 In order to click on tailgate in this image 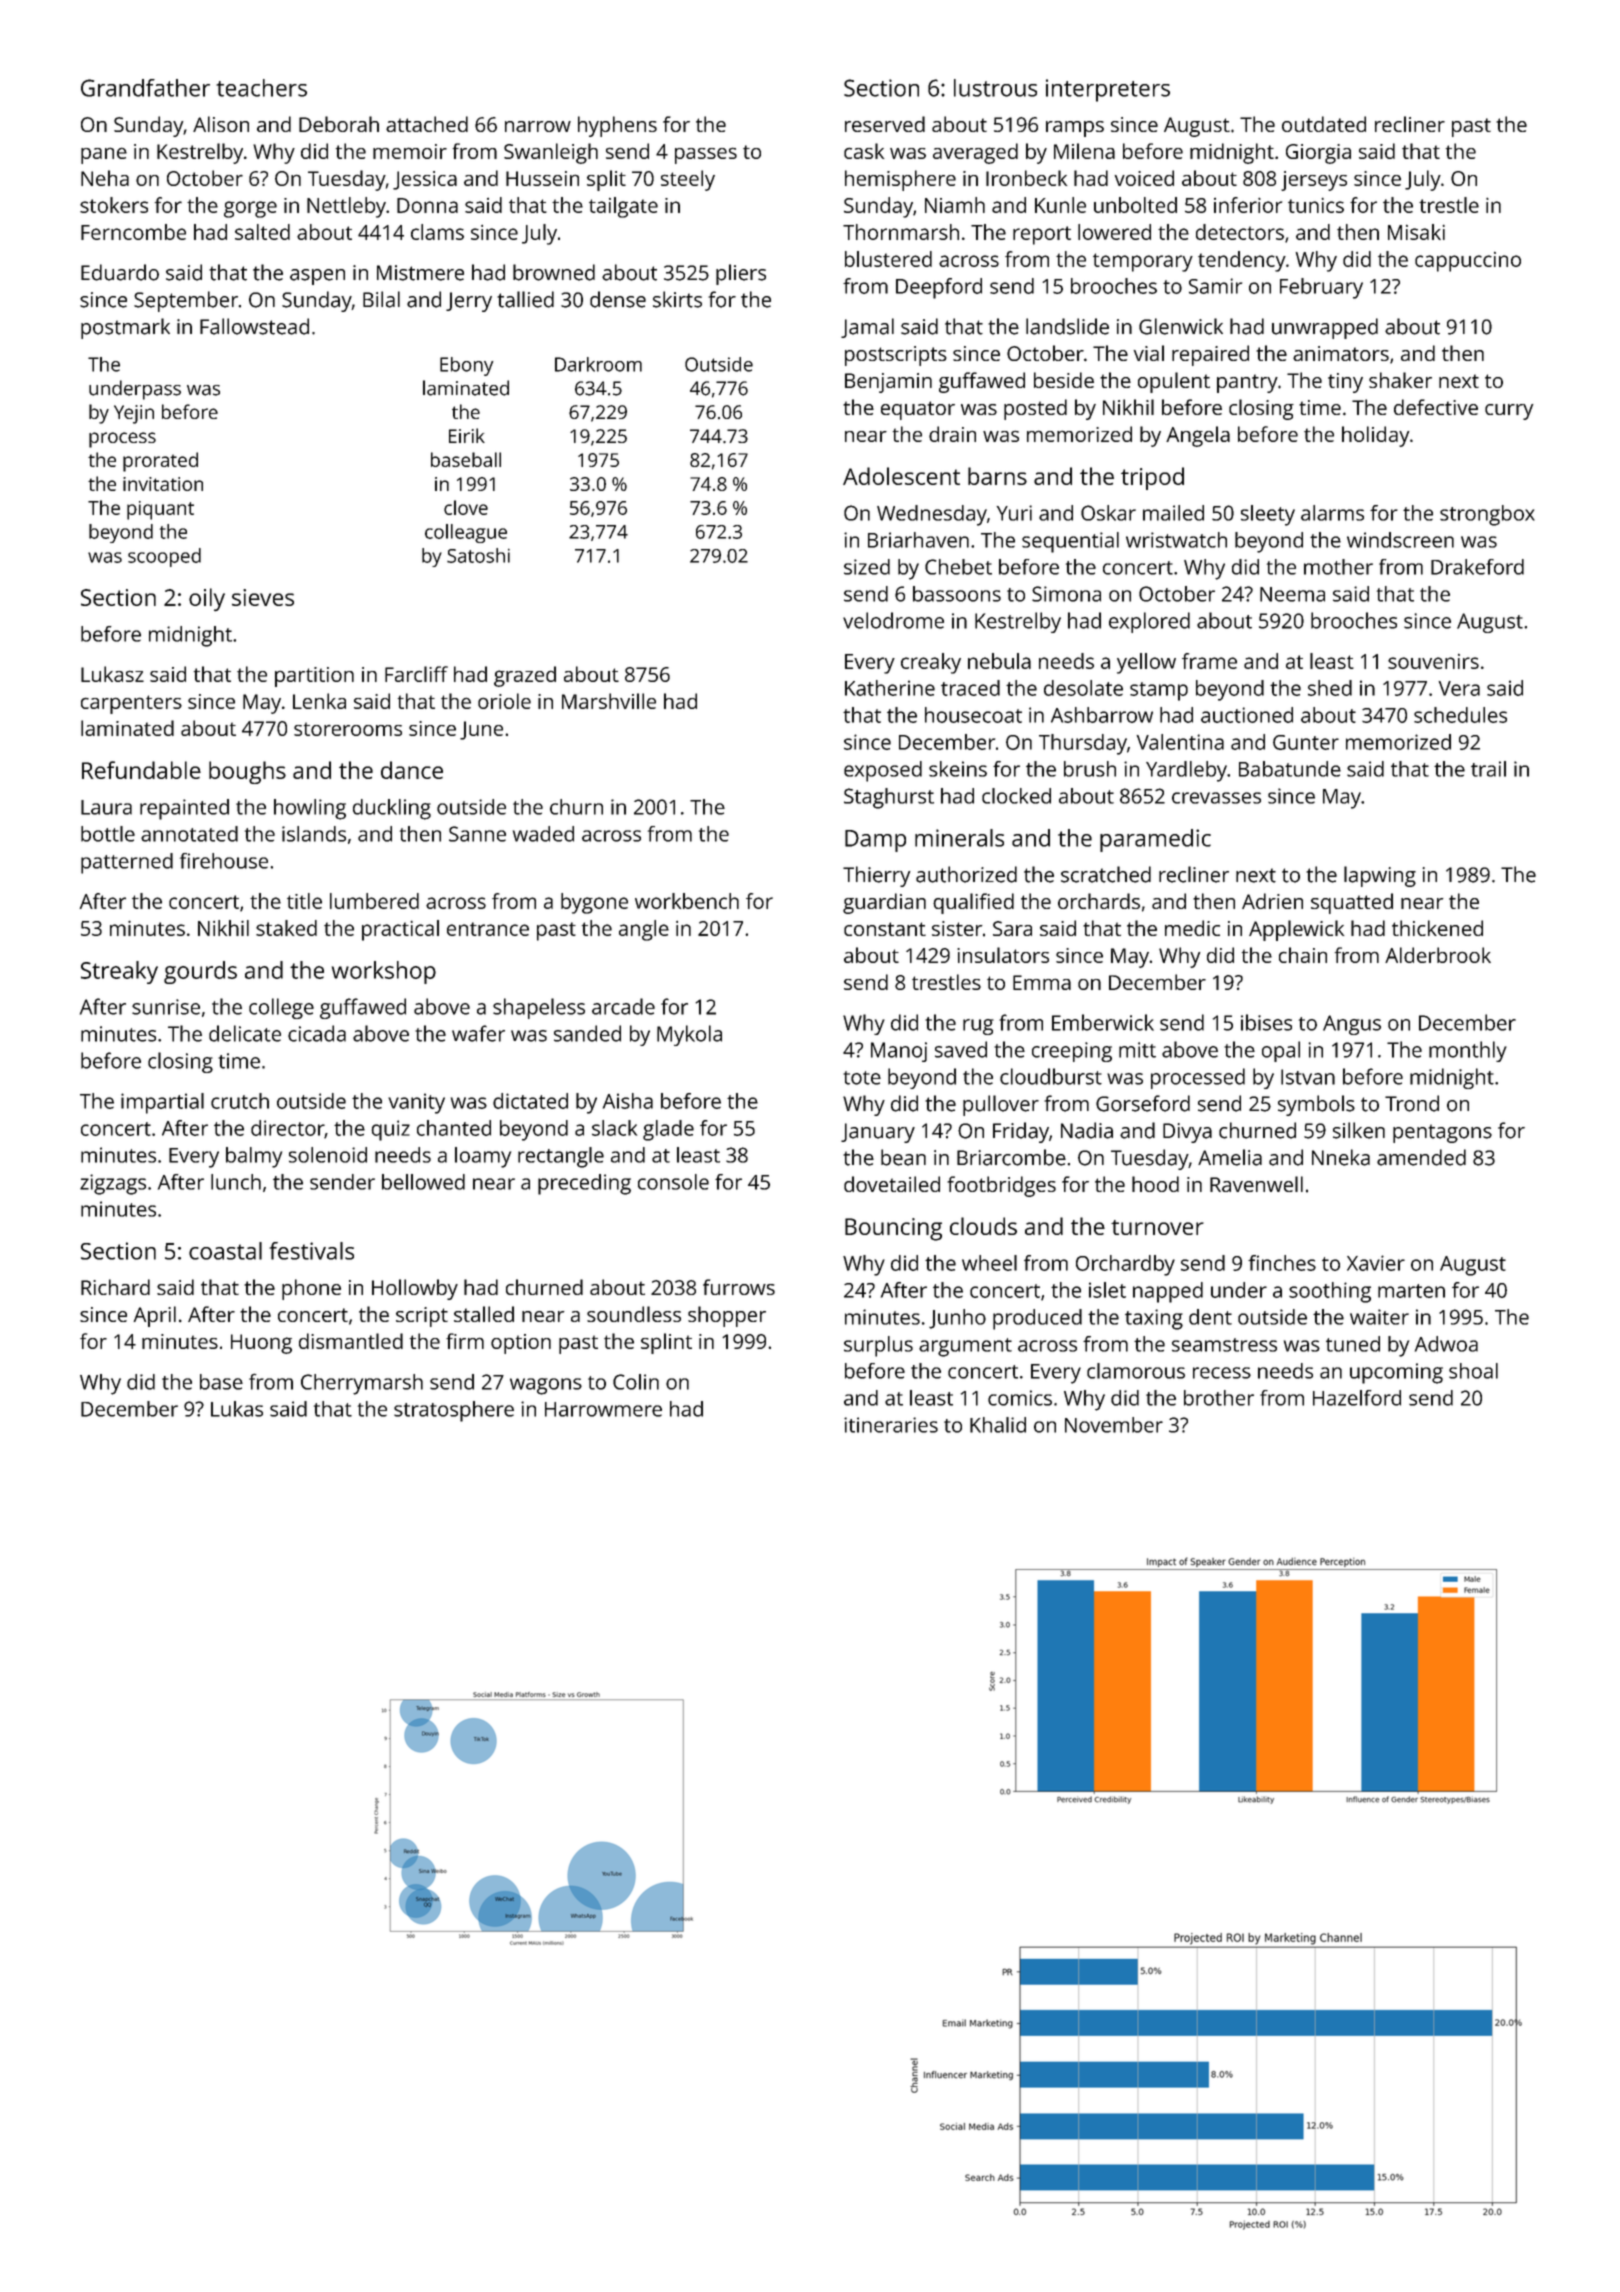, I will do `click(623, 207)`.
